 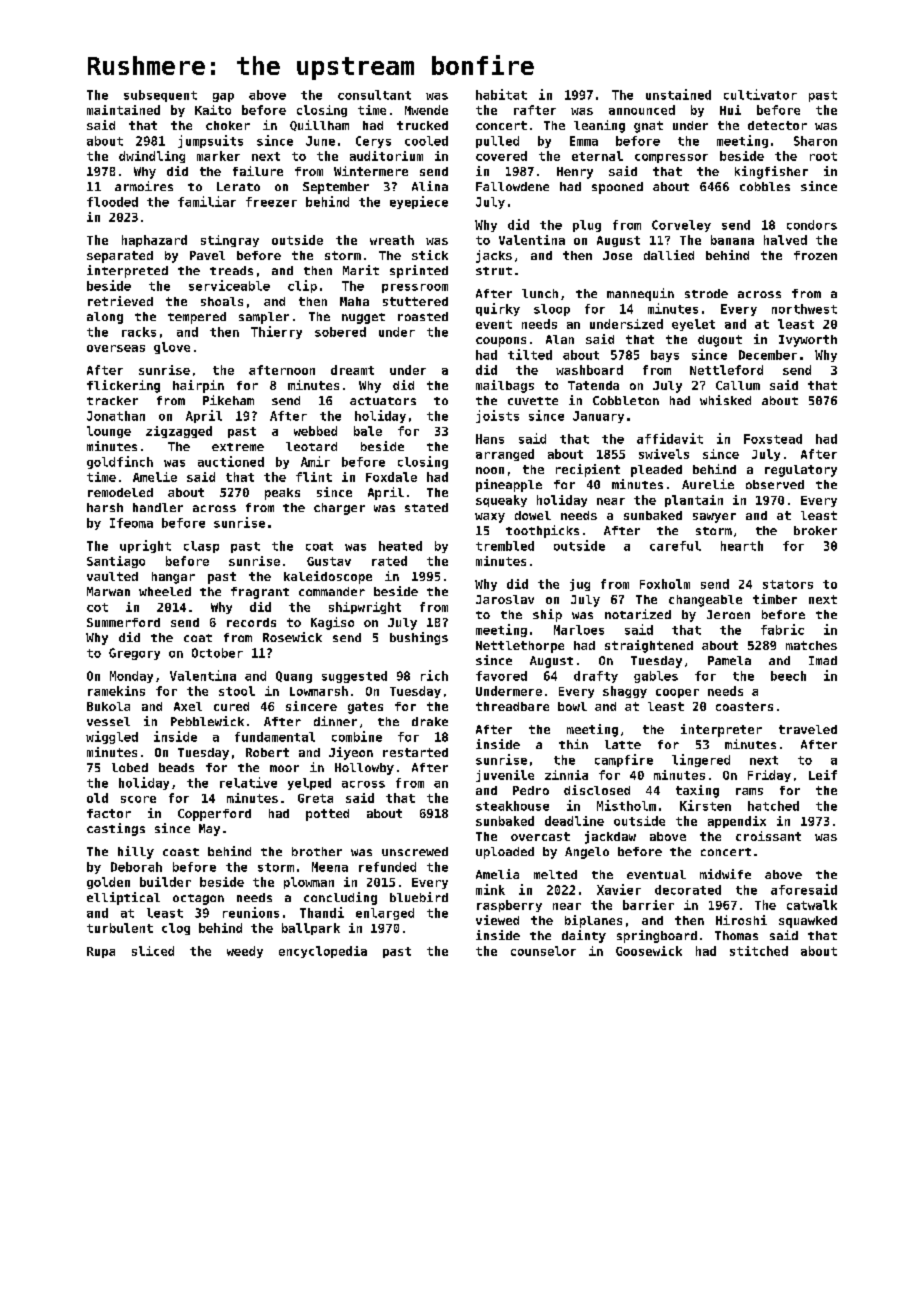 I want to click on October, so click(x=217, y=653).
